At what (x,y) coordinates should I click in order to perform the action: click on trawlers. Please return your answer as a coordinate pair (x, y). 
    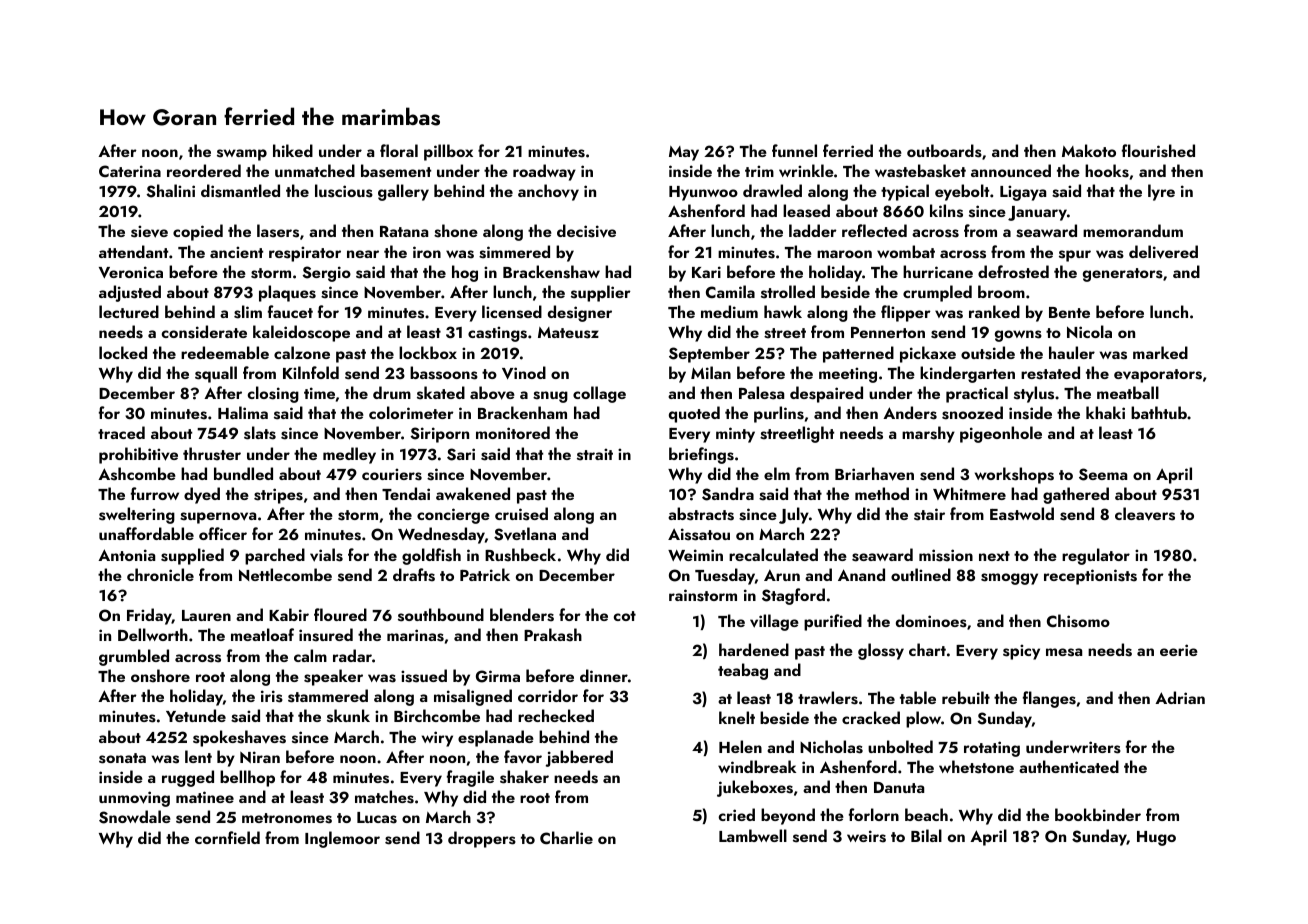
    Looking at the image, I should click on (828, 698).
